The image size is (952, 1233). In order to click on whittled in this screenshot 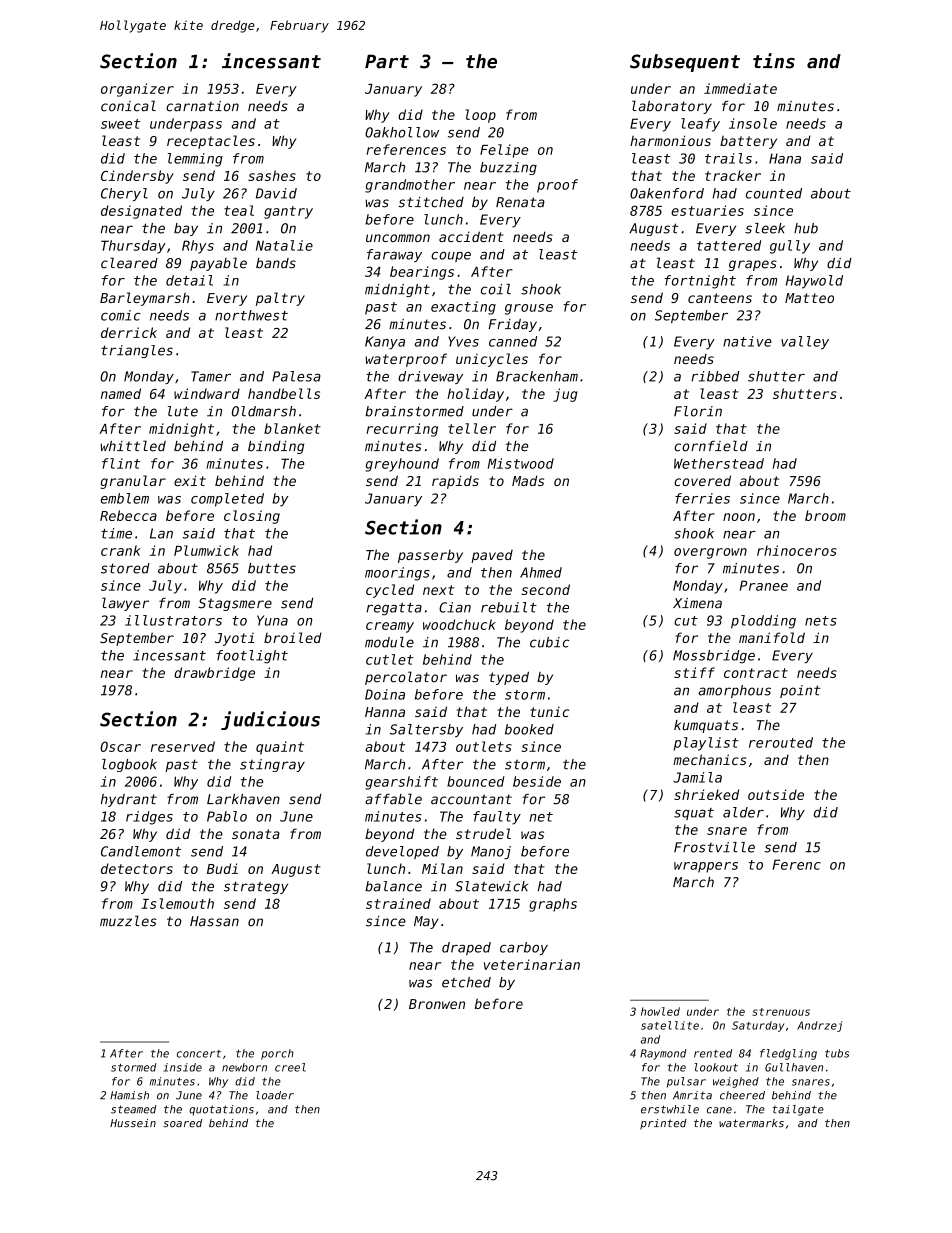, I will do `click(133, 446)`.
